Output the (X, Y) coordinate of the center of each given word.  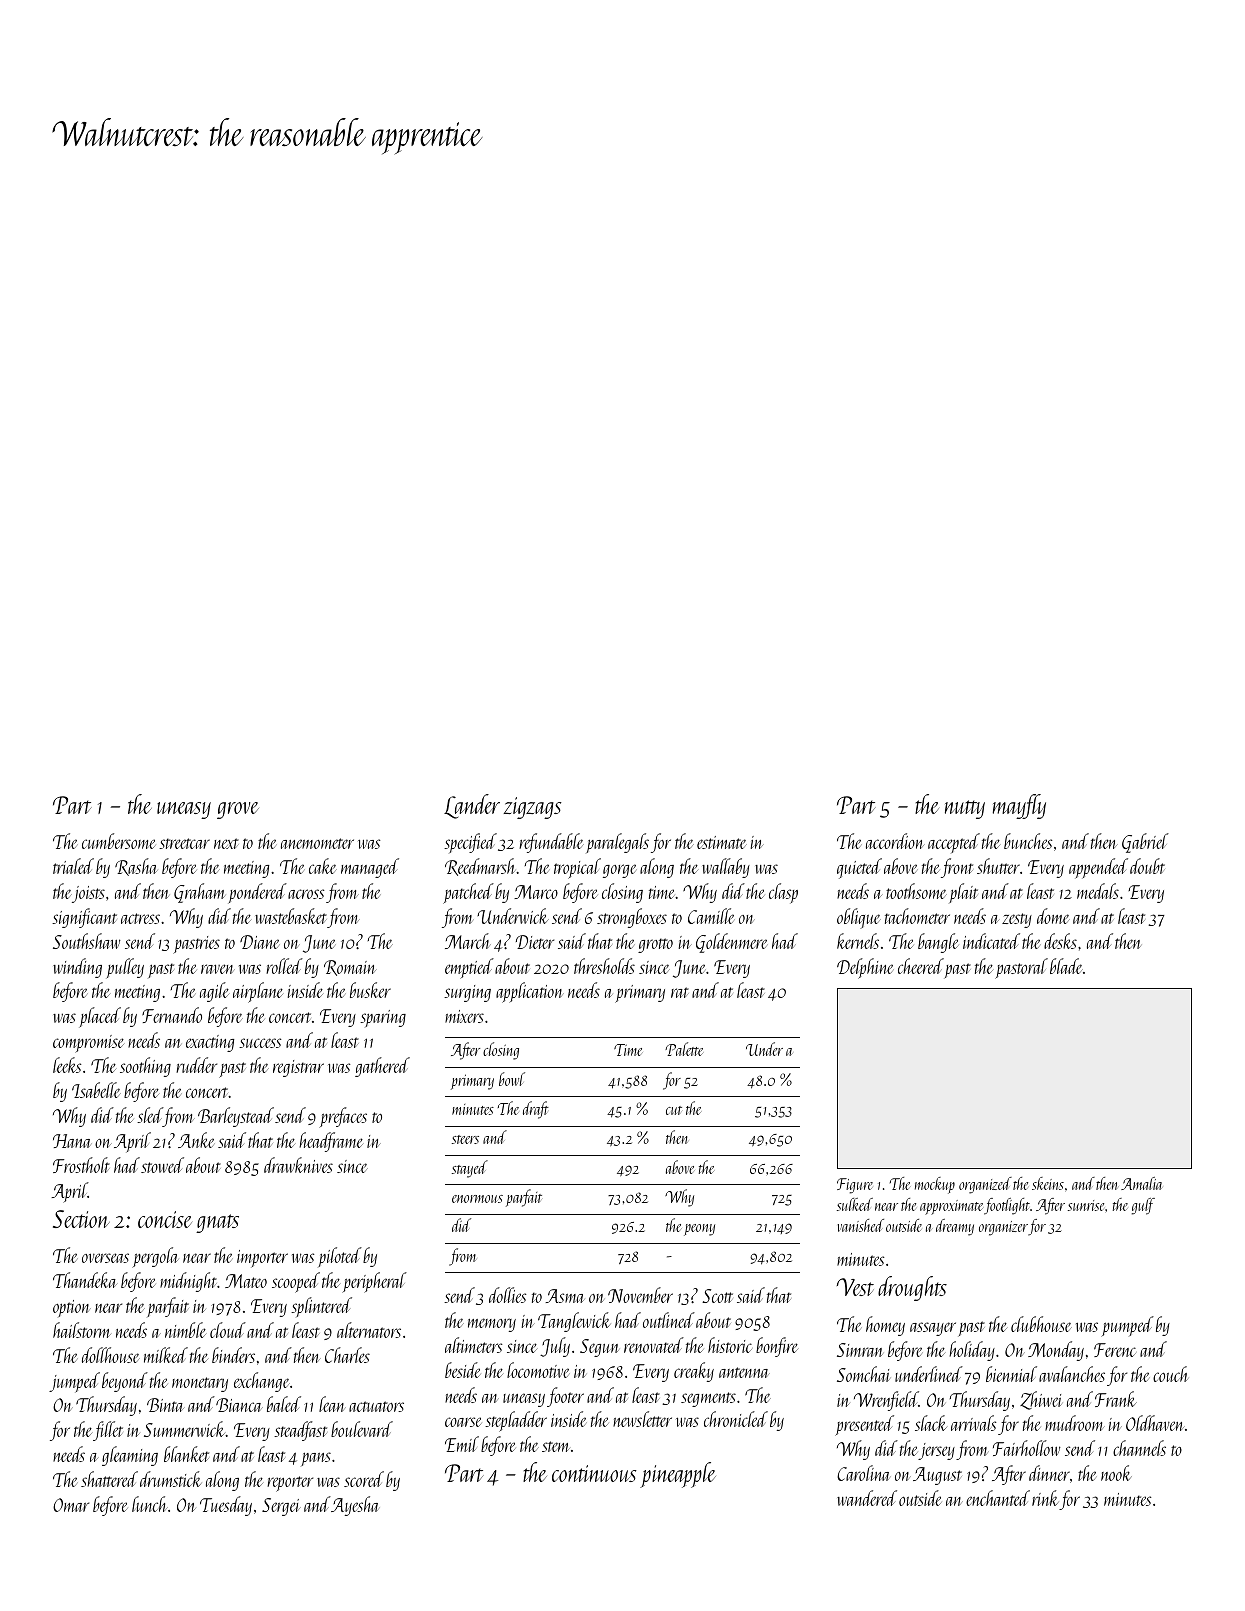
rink (1045, 1498)
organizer (1003, 1228)
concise (165, 1219)
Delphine (865, 968)
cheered (921, 966)
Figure (855, 1186)
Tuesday (226, 1506)
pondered (257, 893)
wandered (867, 1498)
